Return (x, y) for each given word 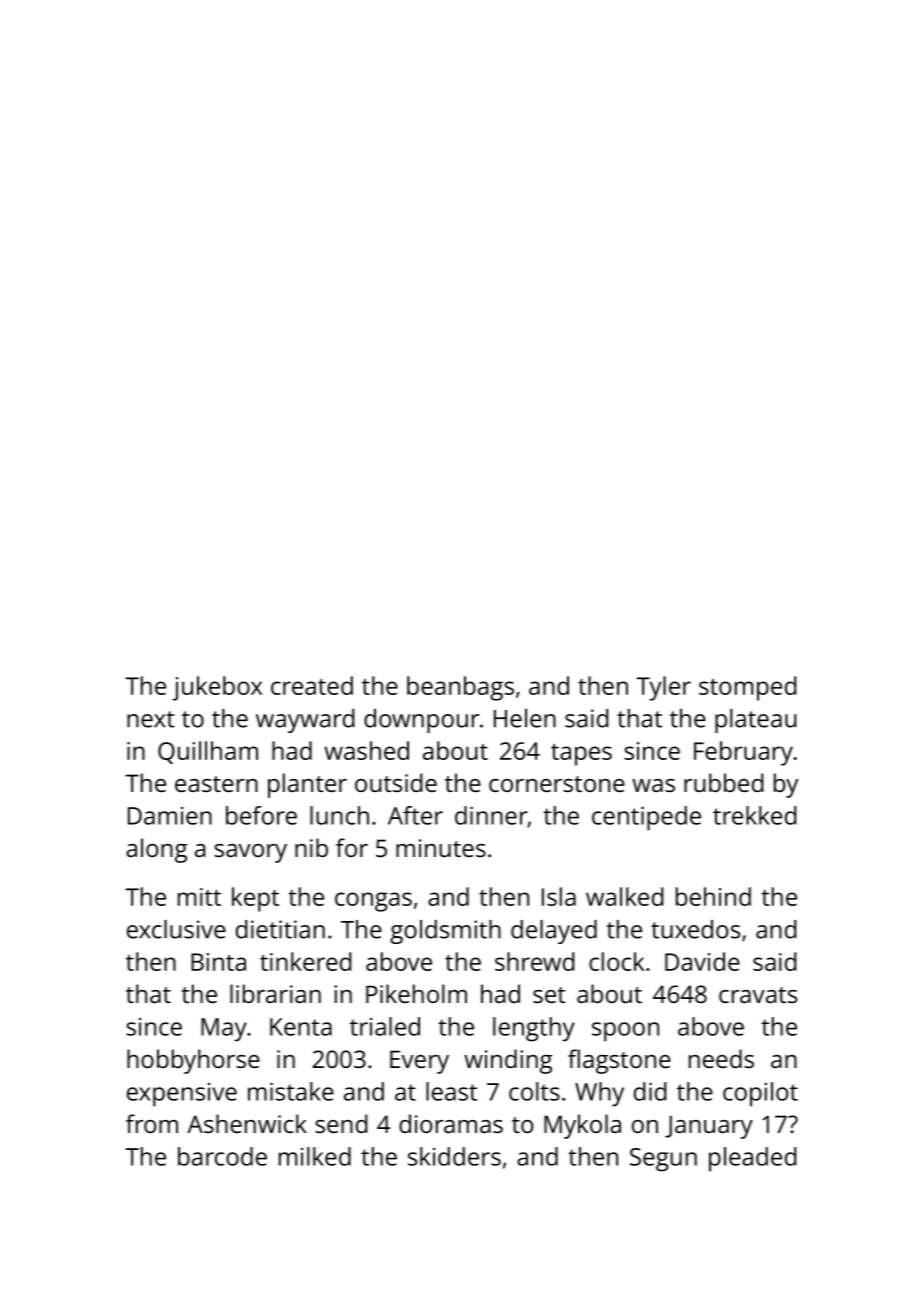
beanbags (460, 688)
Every (419, 1062)
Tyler (663, 688)
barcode (222, 1156)
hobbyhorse (193, 1061)
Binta (218, 962)
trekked (754, 815)
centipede (646, 818)
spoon (625, 1032)
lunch (339, 815)
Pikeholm (416, 993)
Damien (170, 816)
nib (311, 847)
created (312, 685)
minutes (441, 848)
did (650, 1091)
